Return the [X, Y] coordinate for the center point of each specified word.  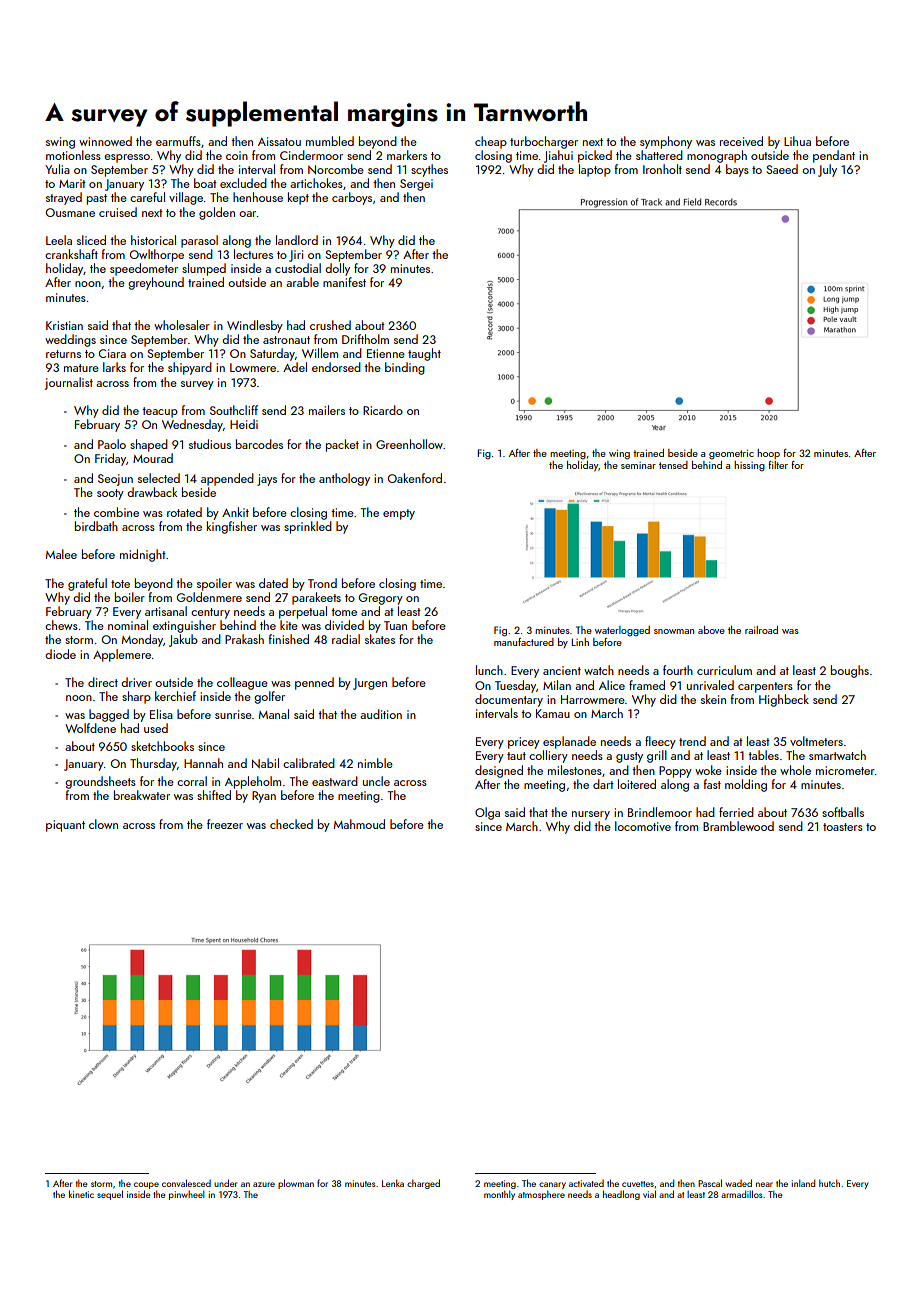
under [225, 1183]
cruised [118, 212]
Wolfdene [90, 728]
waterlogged [622, 631]
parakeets [316, 598]
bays [737, 170]
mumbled [330, 141]
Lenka [393, 1183]
